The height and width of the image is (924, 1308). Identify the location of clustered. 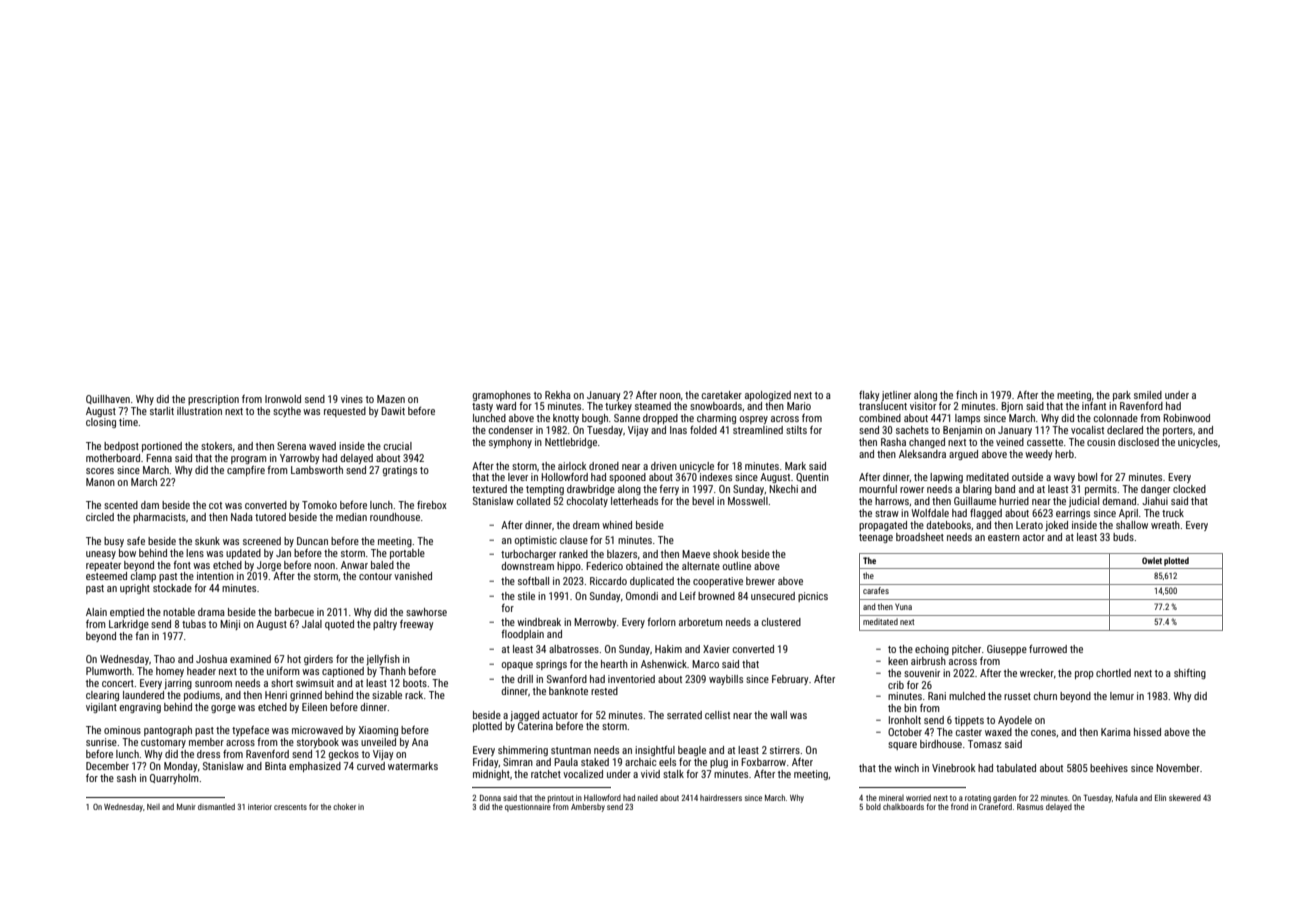
(781, 622).
